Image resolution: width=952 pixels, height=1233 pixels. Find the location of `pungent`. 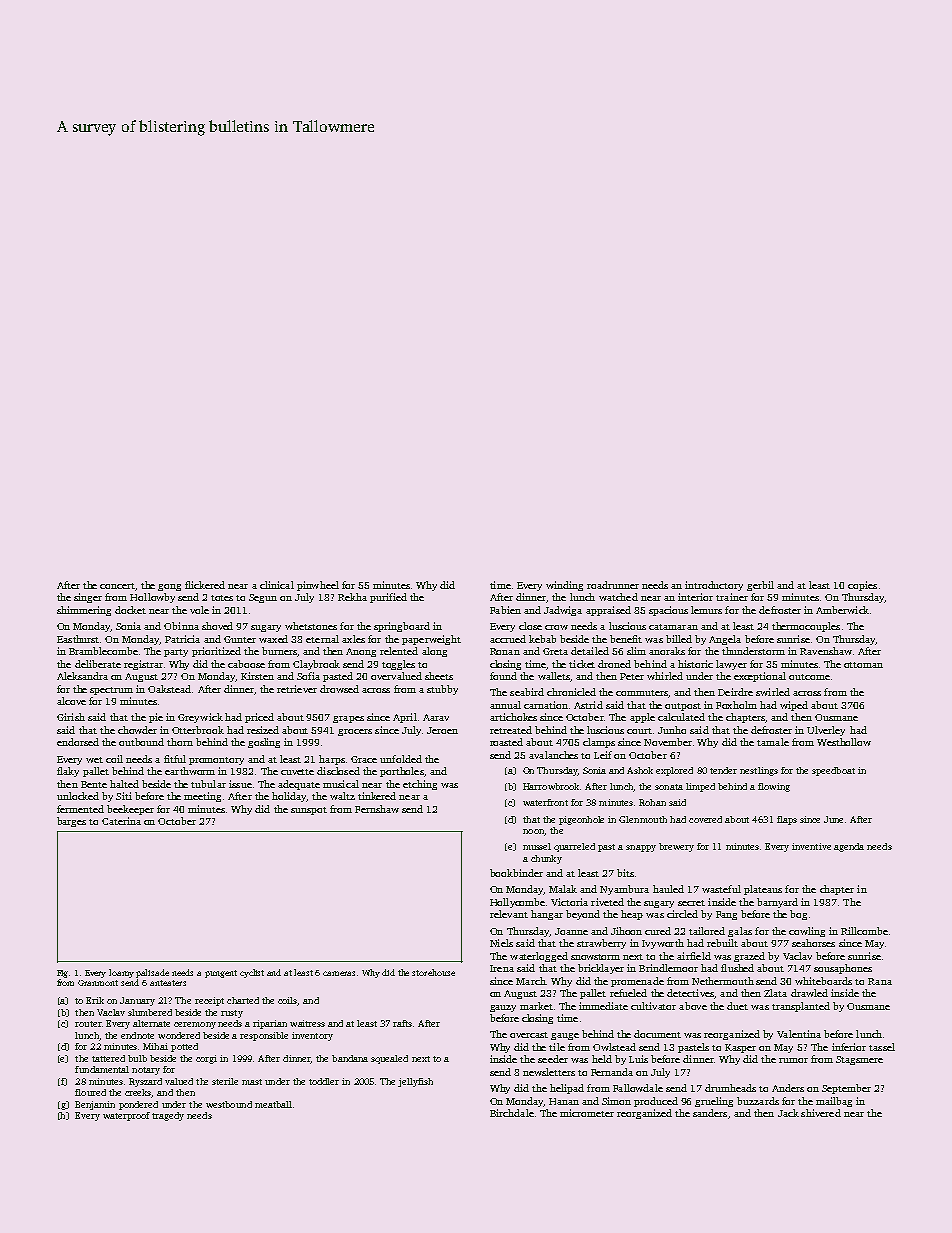

pungent is located at coordinates (221, 974).
